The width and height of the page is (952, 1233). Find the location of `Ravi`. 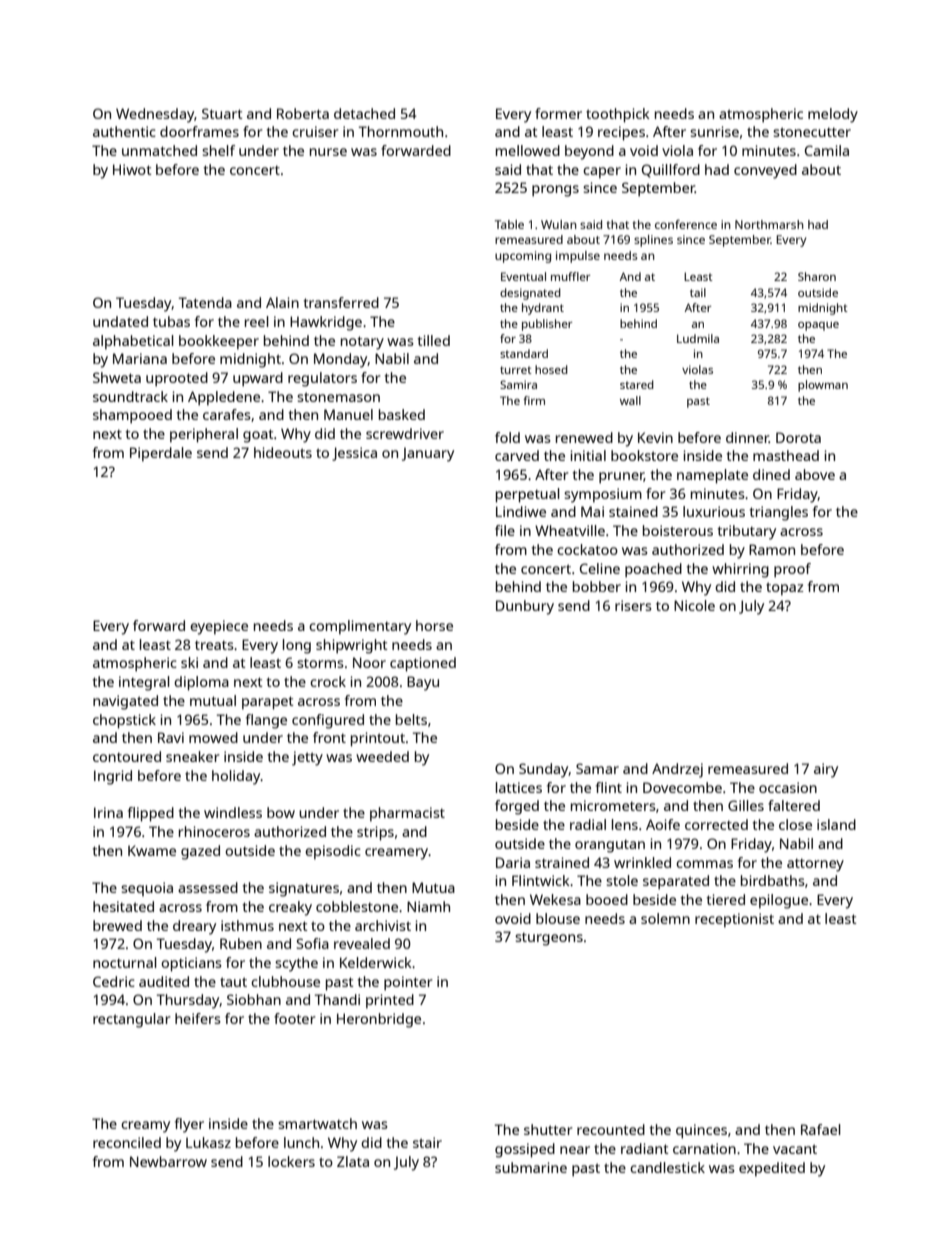

Ravi is located at coordinates (171, 737).
